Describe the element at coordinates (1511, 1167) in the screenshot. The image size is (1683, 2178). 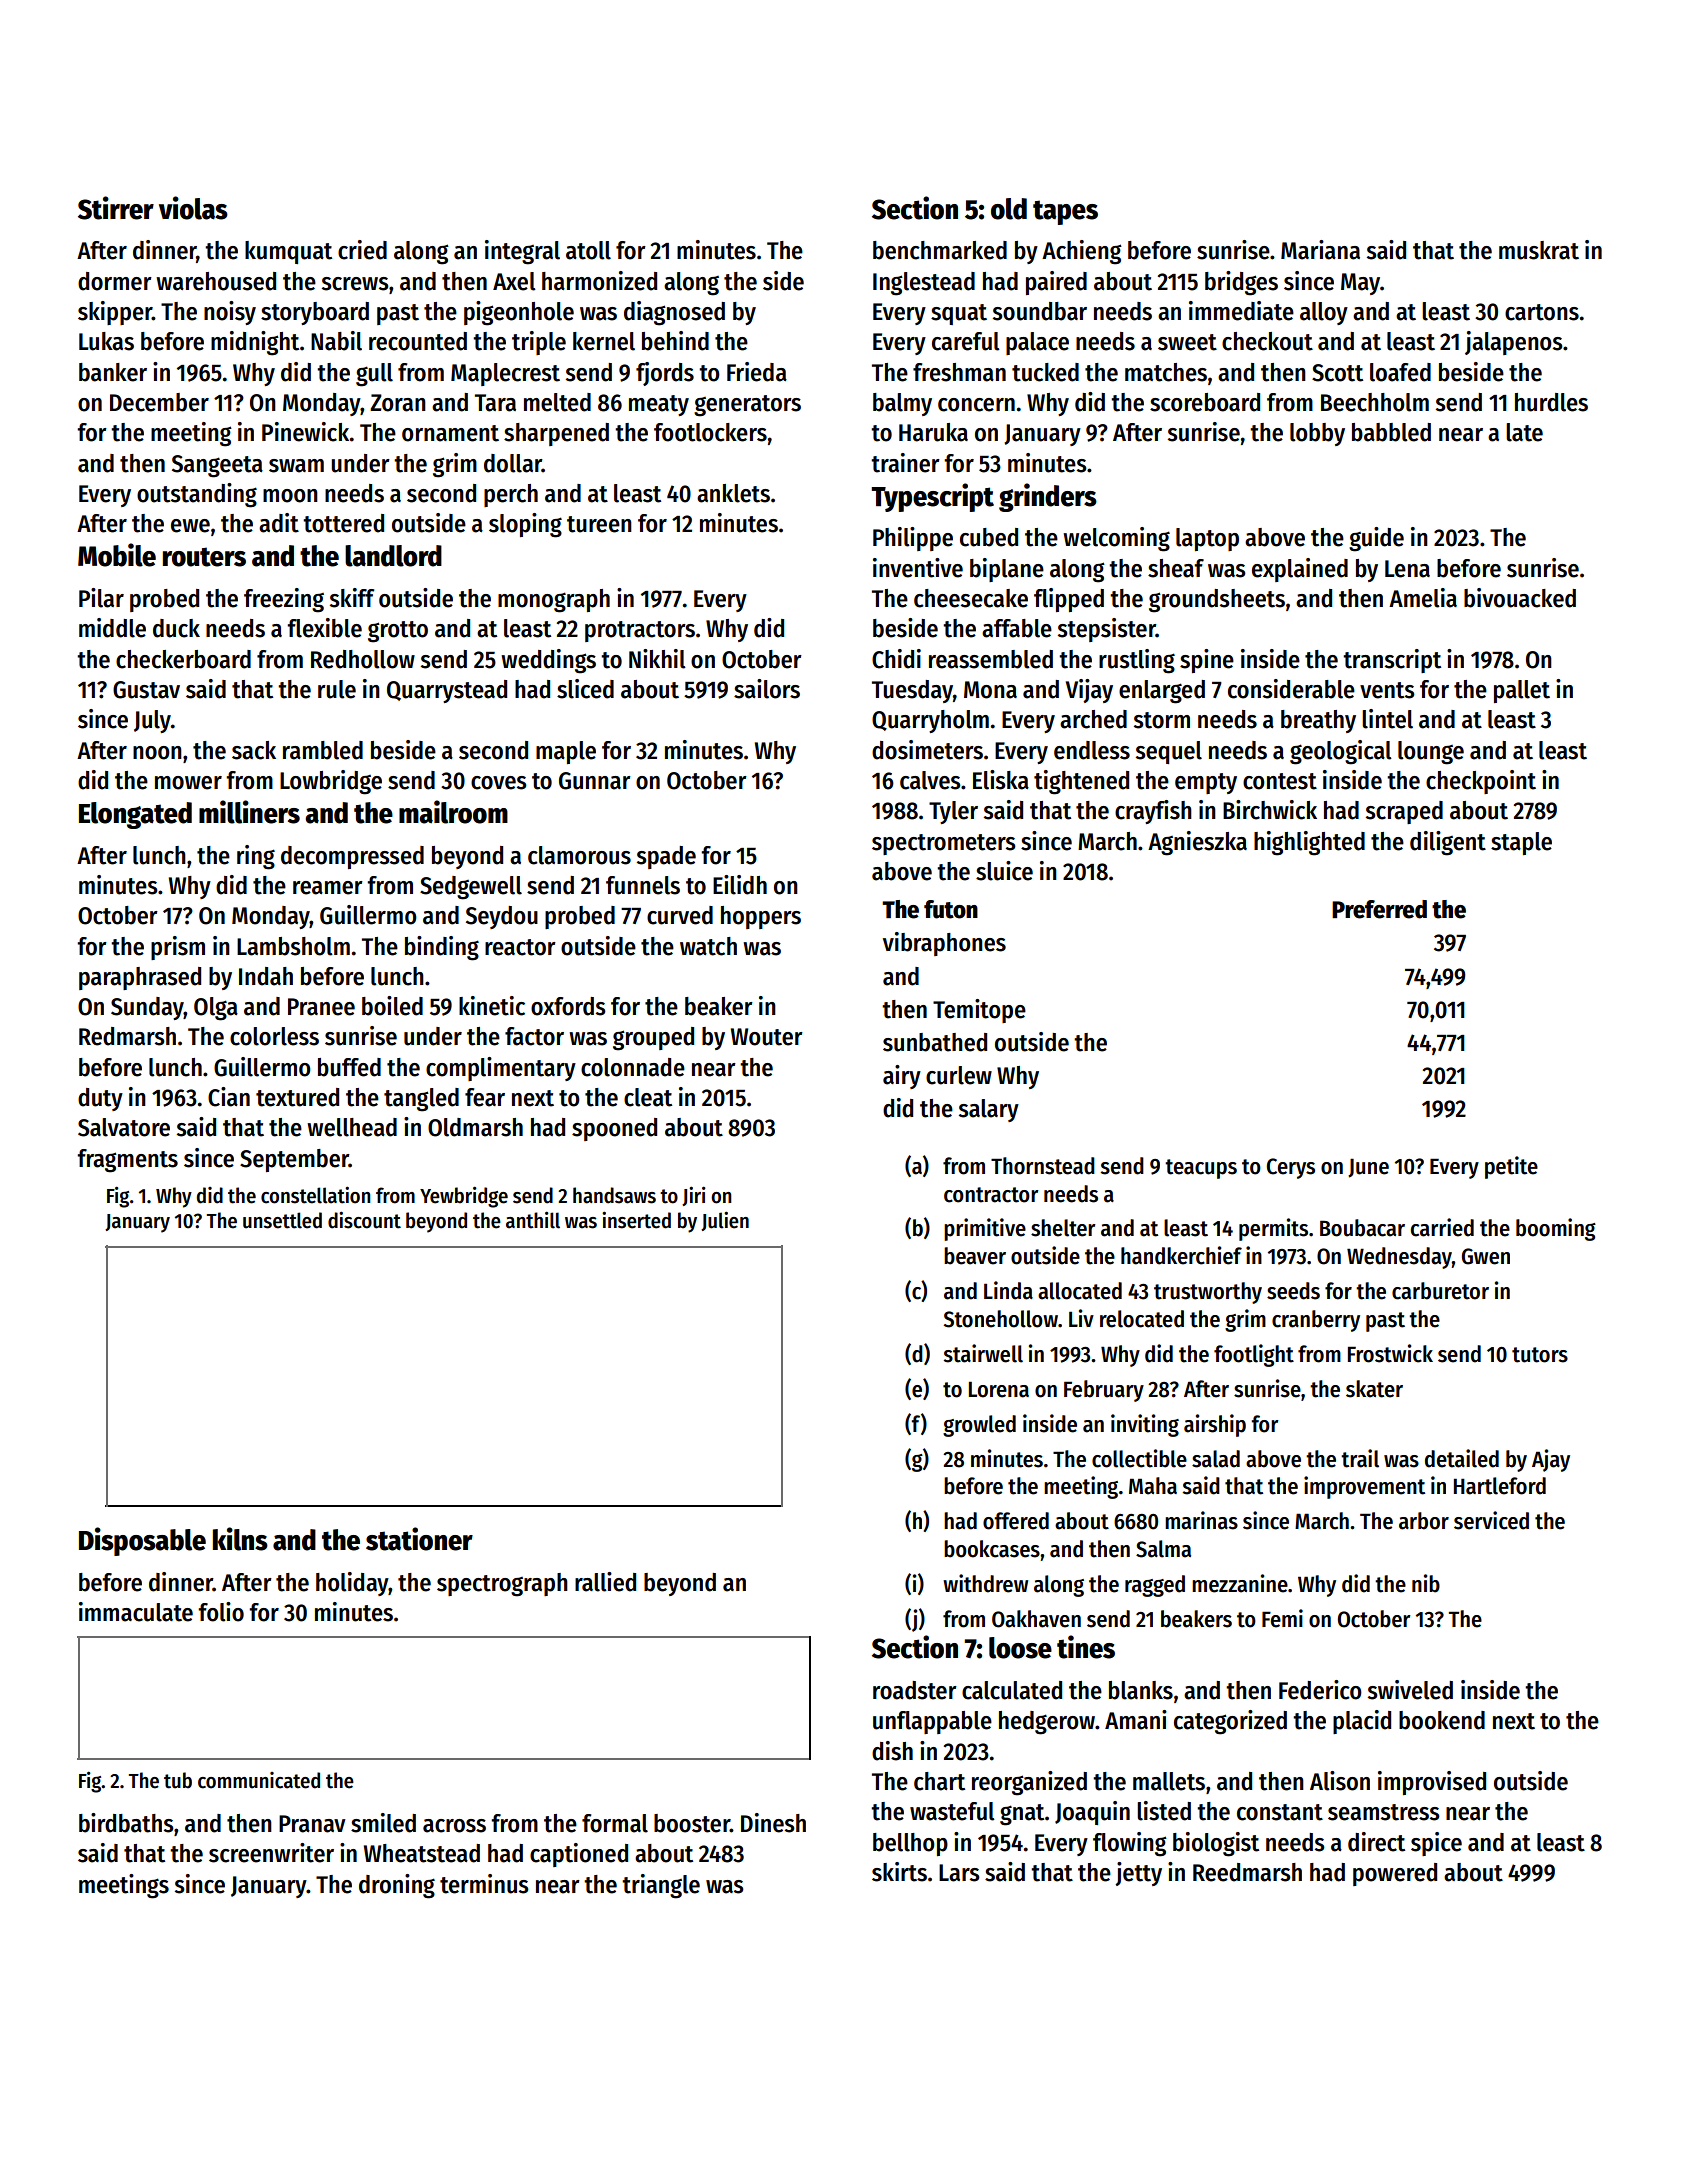
I see `petite` at that location.
